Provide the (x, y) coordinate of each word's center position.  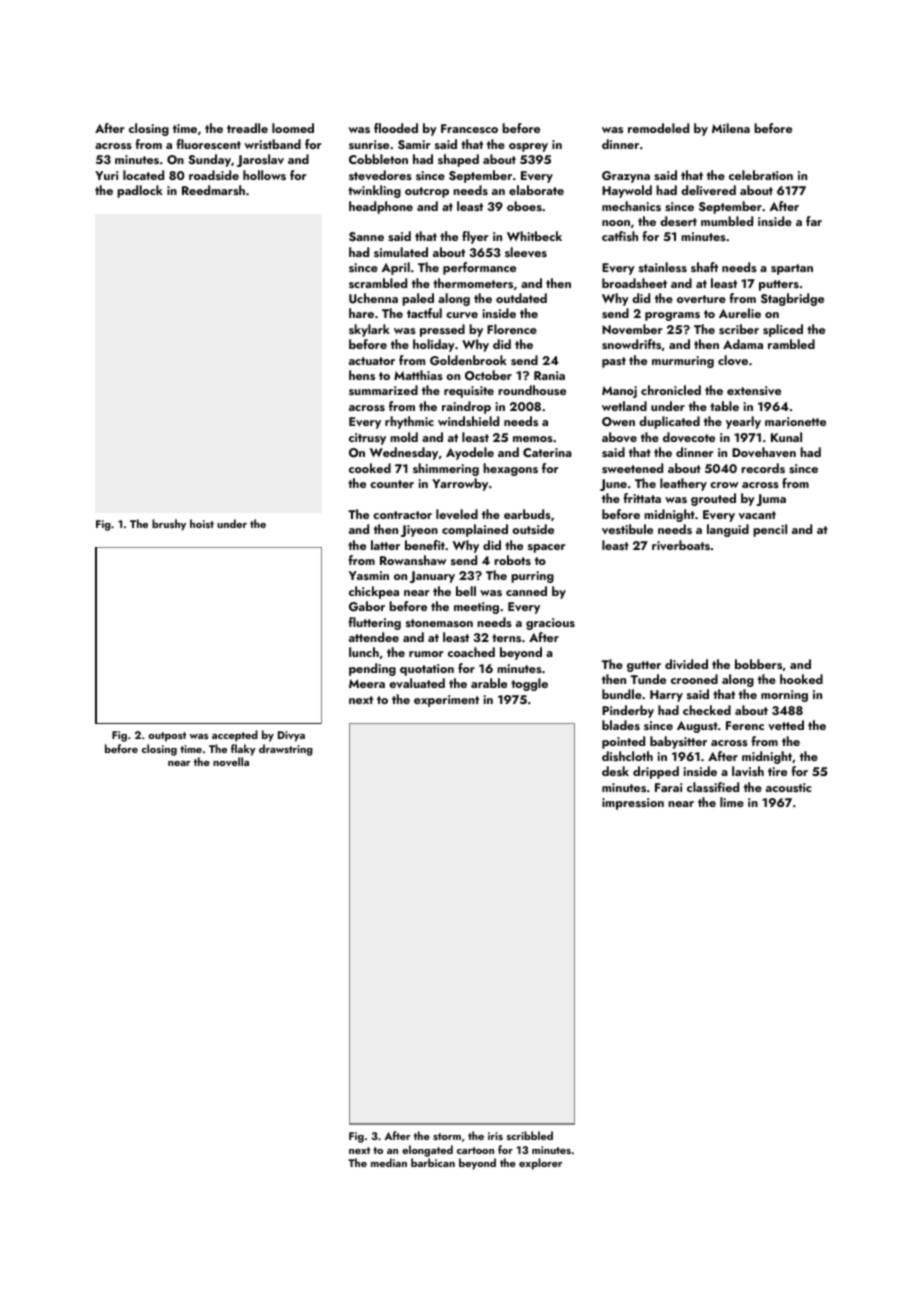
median (389, 1162)
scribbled (530, 1135)
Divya (291, 736)
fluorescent (209, 144)
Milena (731, 128)
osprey (528, 147)
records (763, 468)
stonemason (439, 623)
